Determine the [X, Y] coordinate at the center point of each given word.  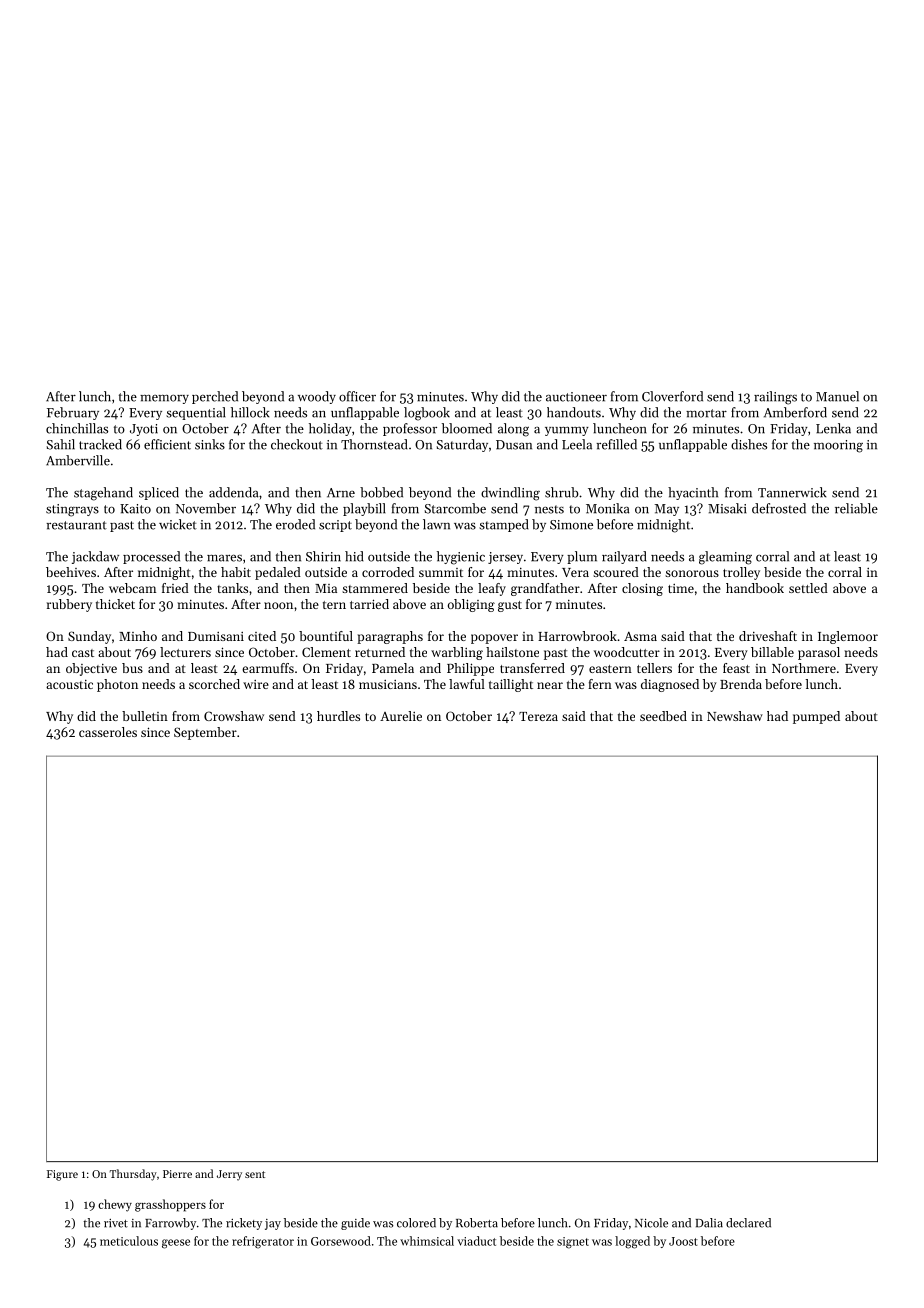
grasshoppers [170, 1205]
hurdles [338, 716]
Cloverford [672, 396]
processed [151, 557]
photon [117, 685]
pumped [816, 717]
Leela [577, 444]
